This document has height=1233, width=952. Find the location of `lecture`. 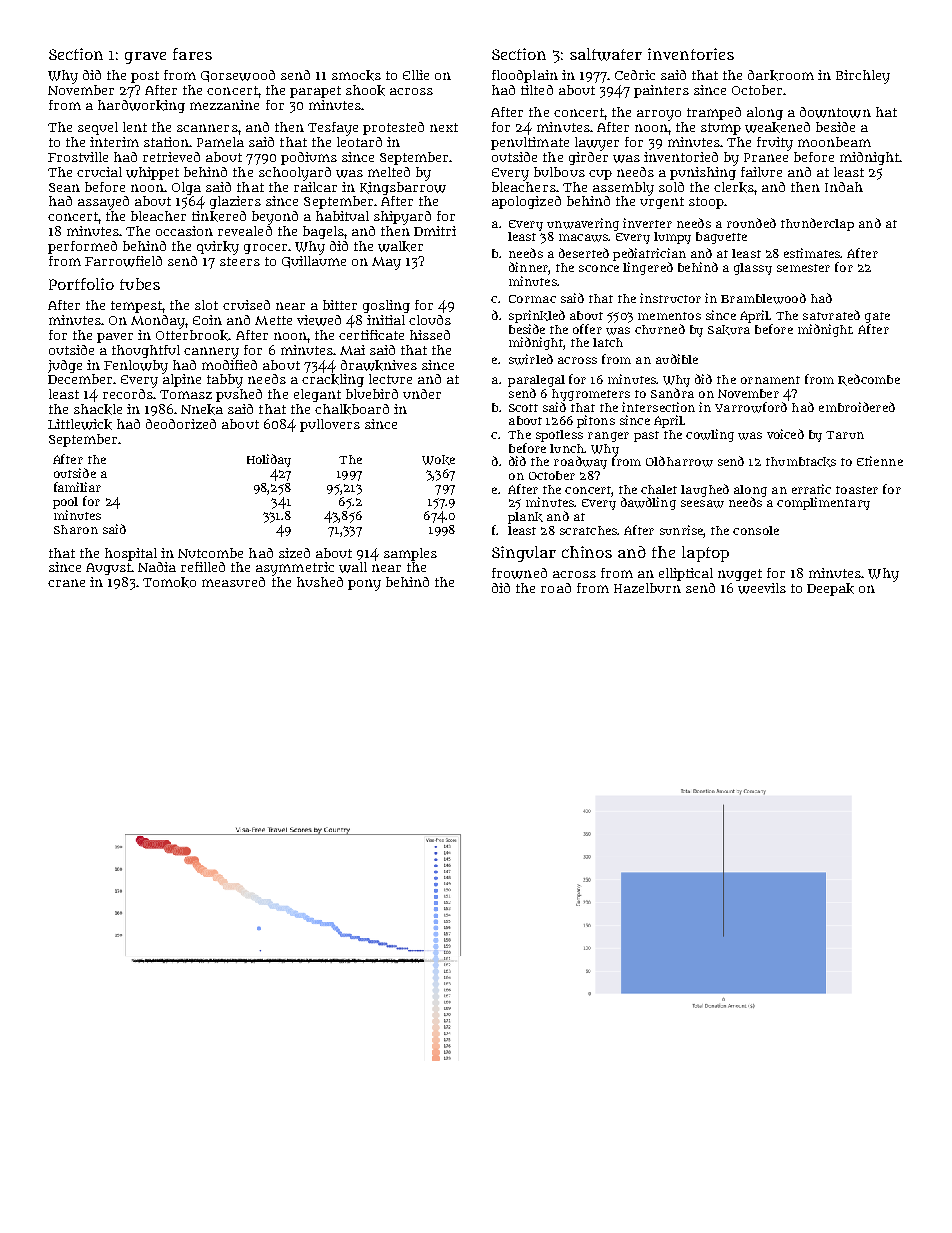

lecture is located at coordinates (390, 379).
